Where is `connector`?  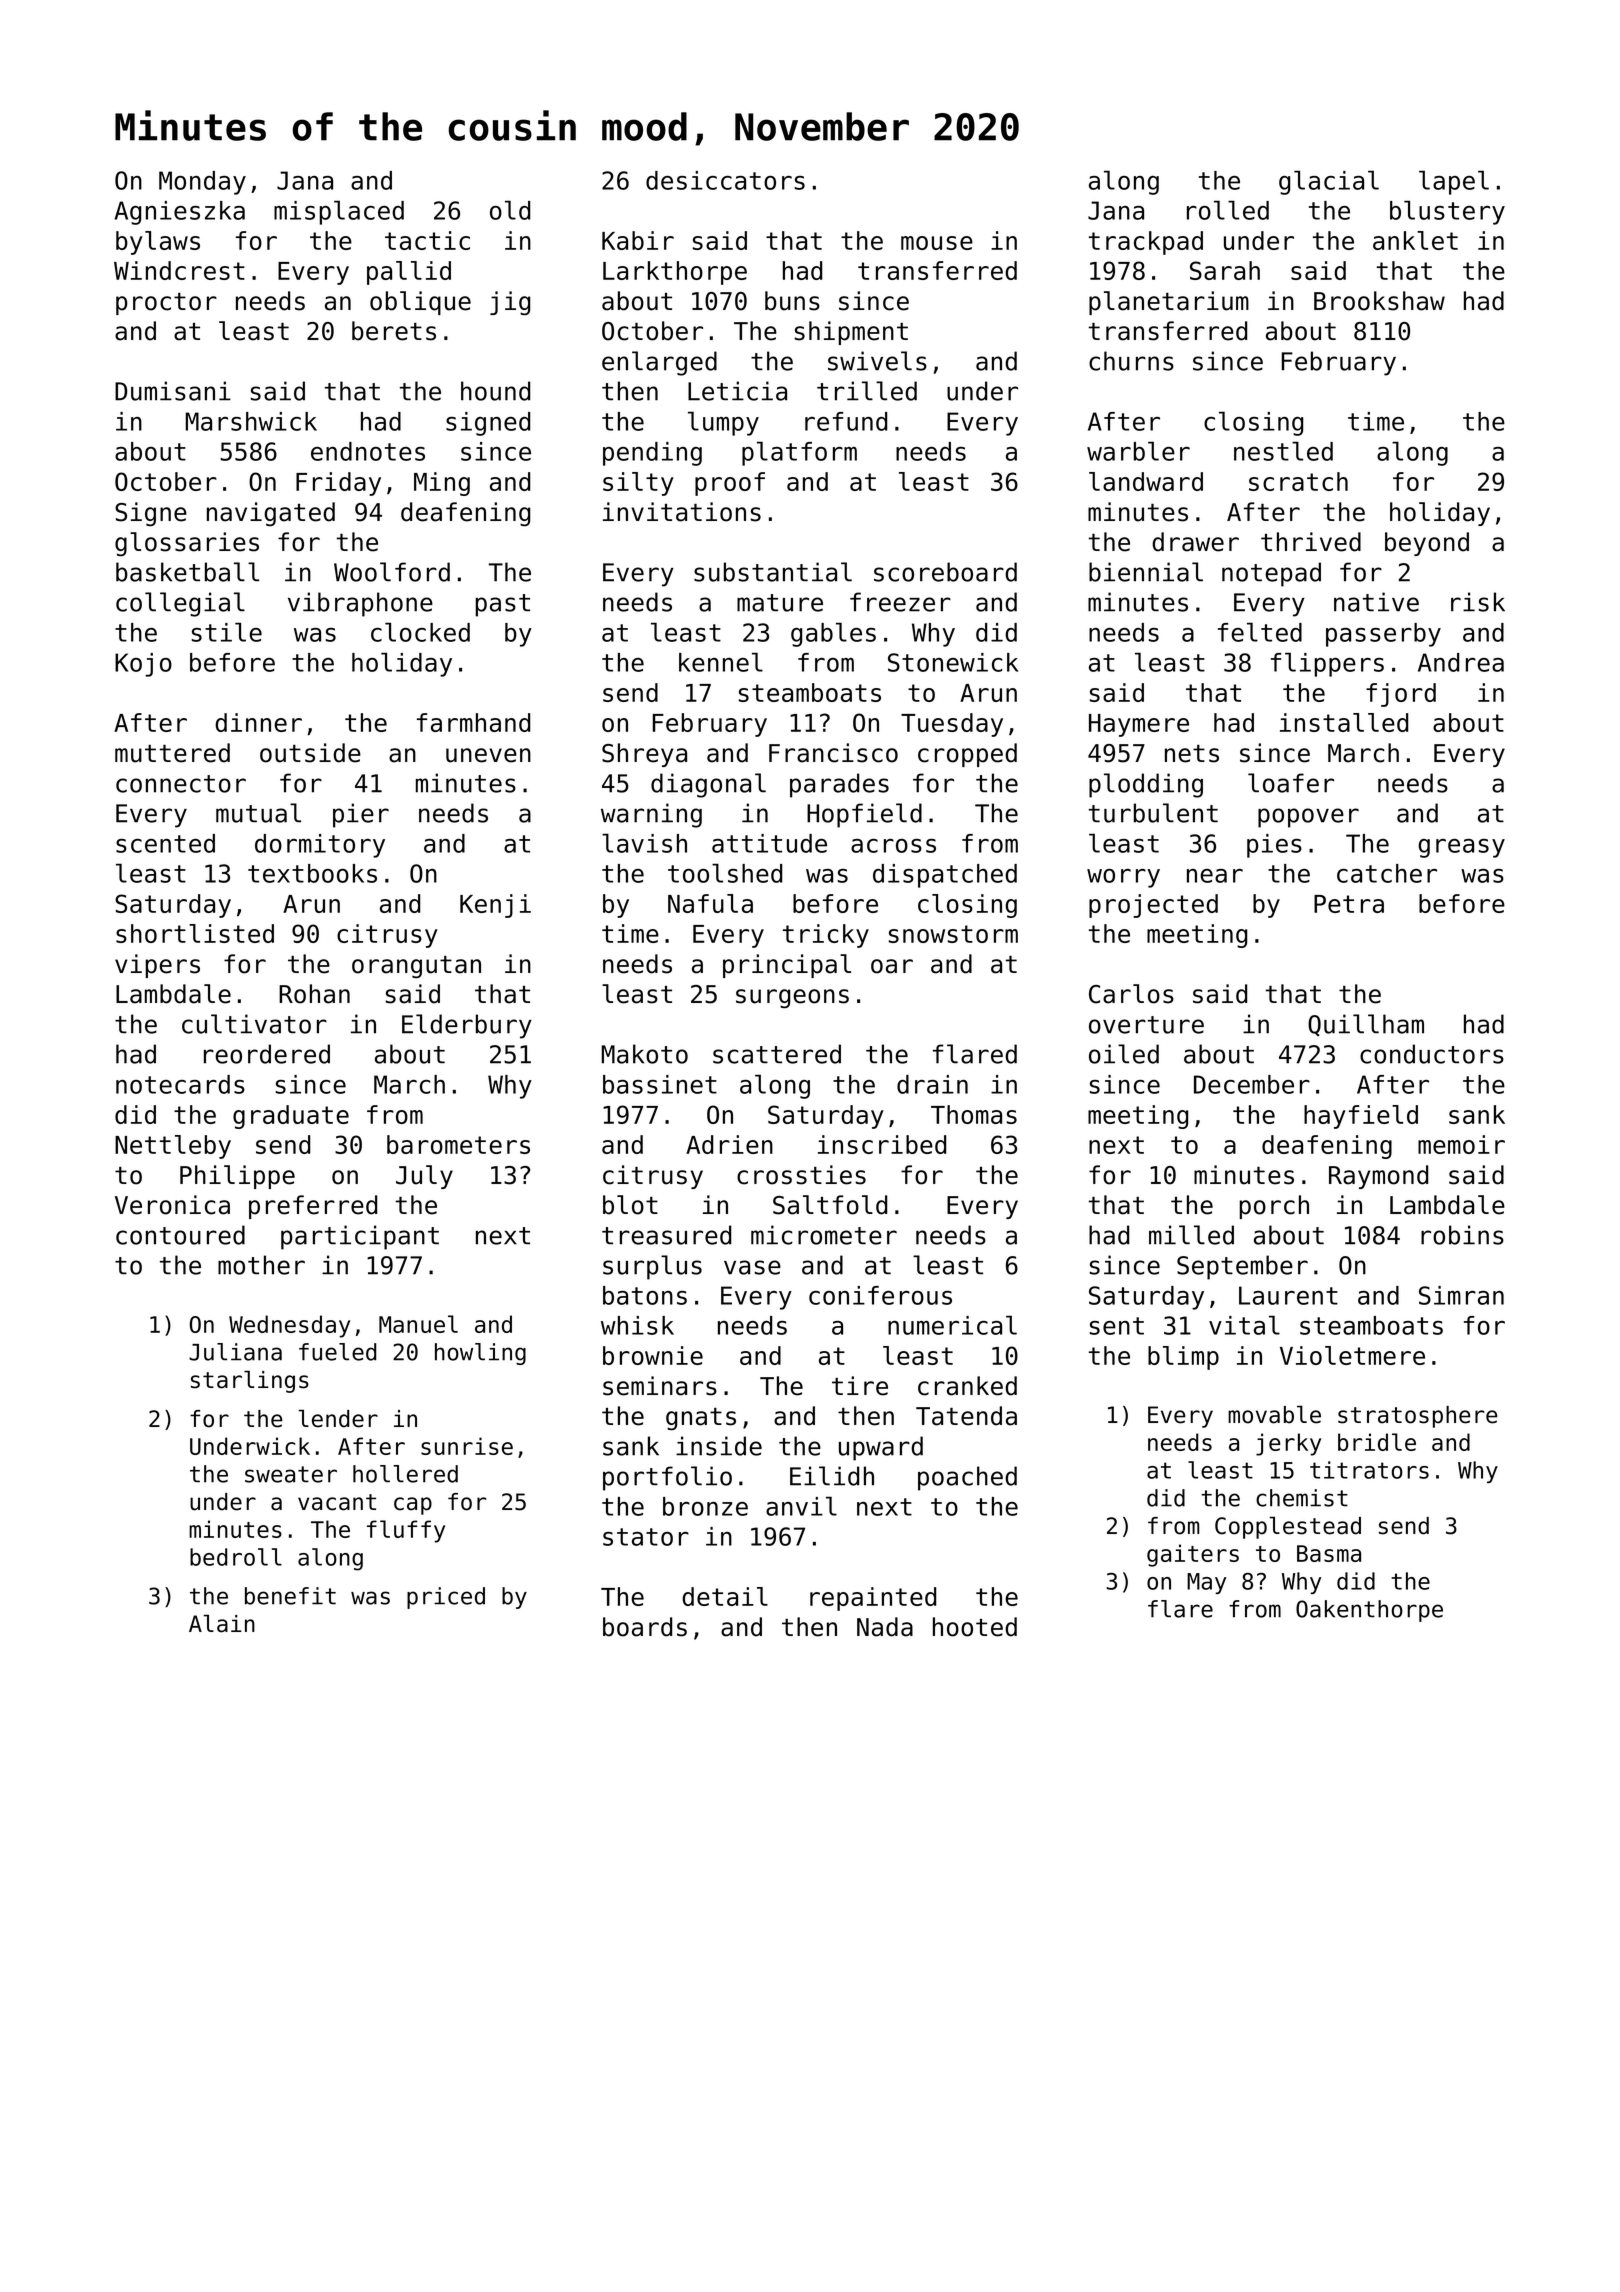
connector is located at coordinates (181, 784).
